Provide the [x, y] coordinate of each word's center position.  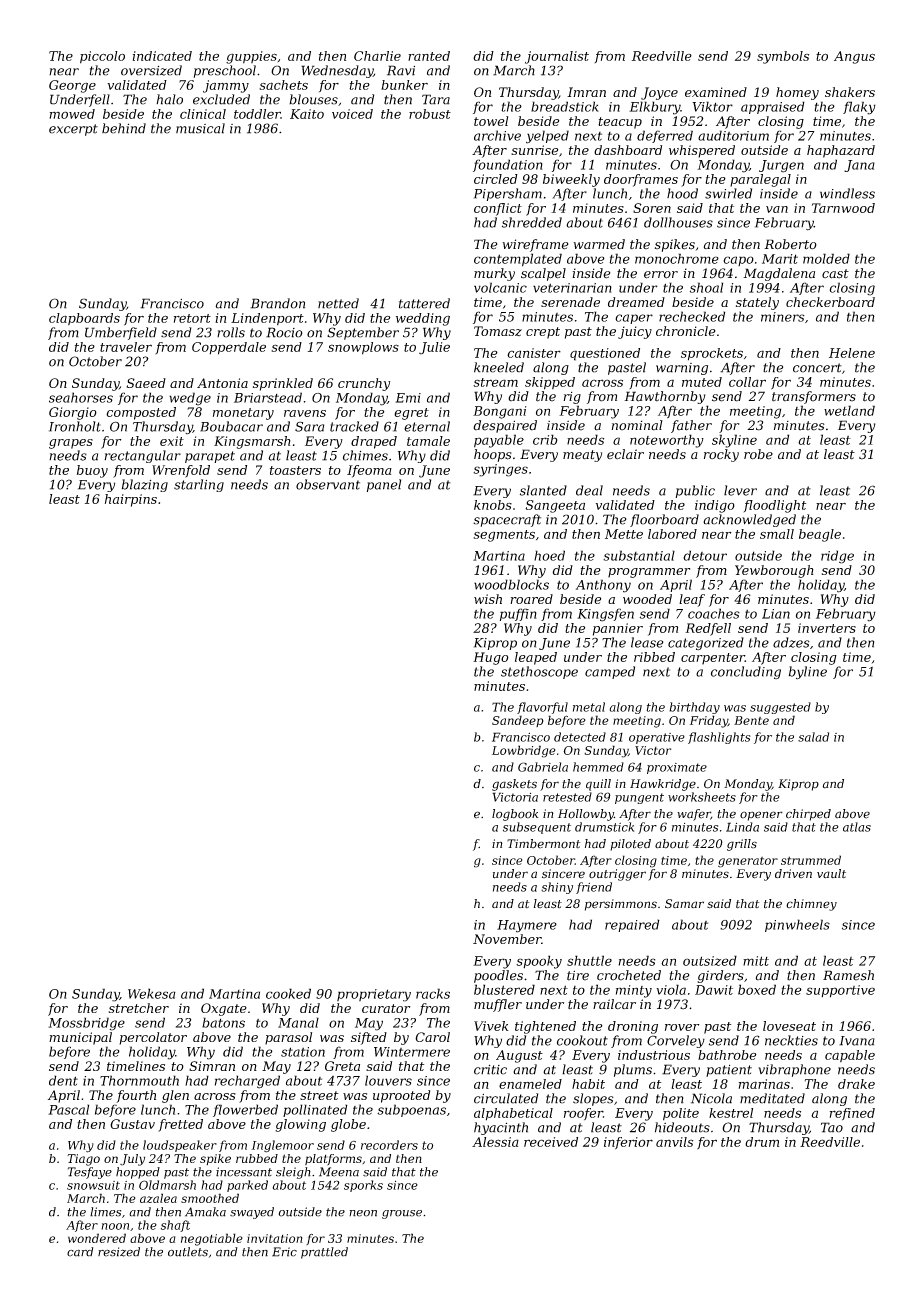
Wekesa [152, 993]
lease [647, 642]
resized [119, 1252]
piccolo [102, 57]
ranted [429, 56]
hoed [549, 555]
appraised [773, 107]
